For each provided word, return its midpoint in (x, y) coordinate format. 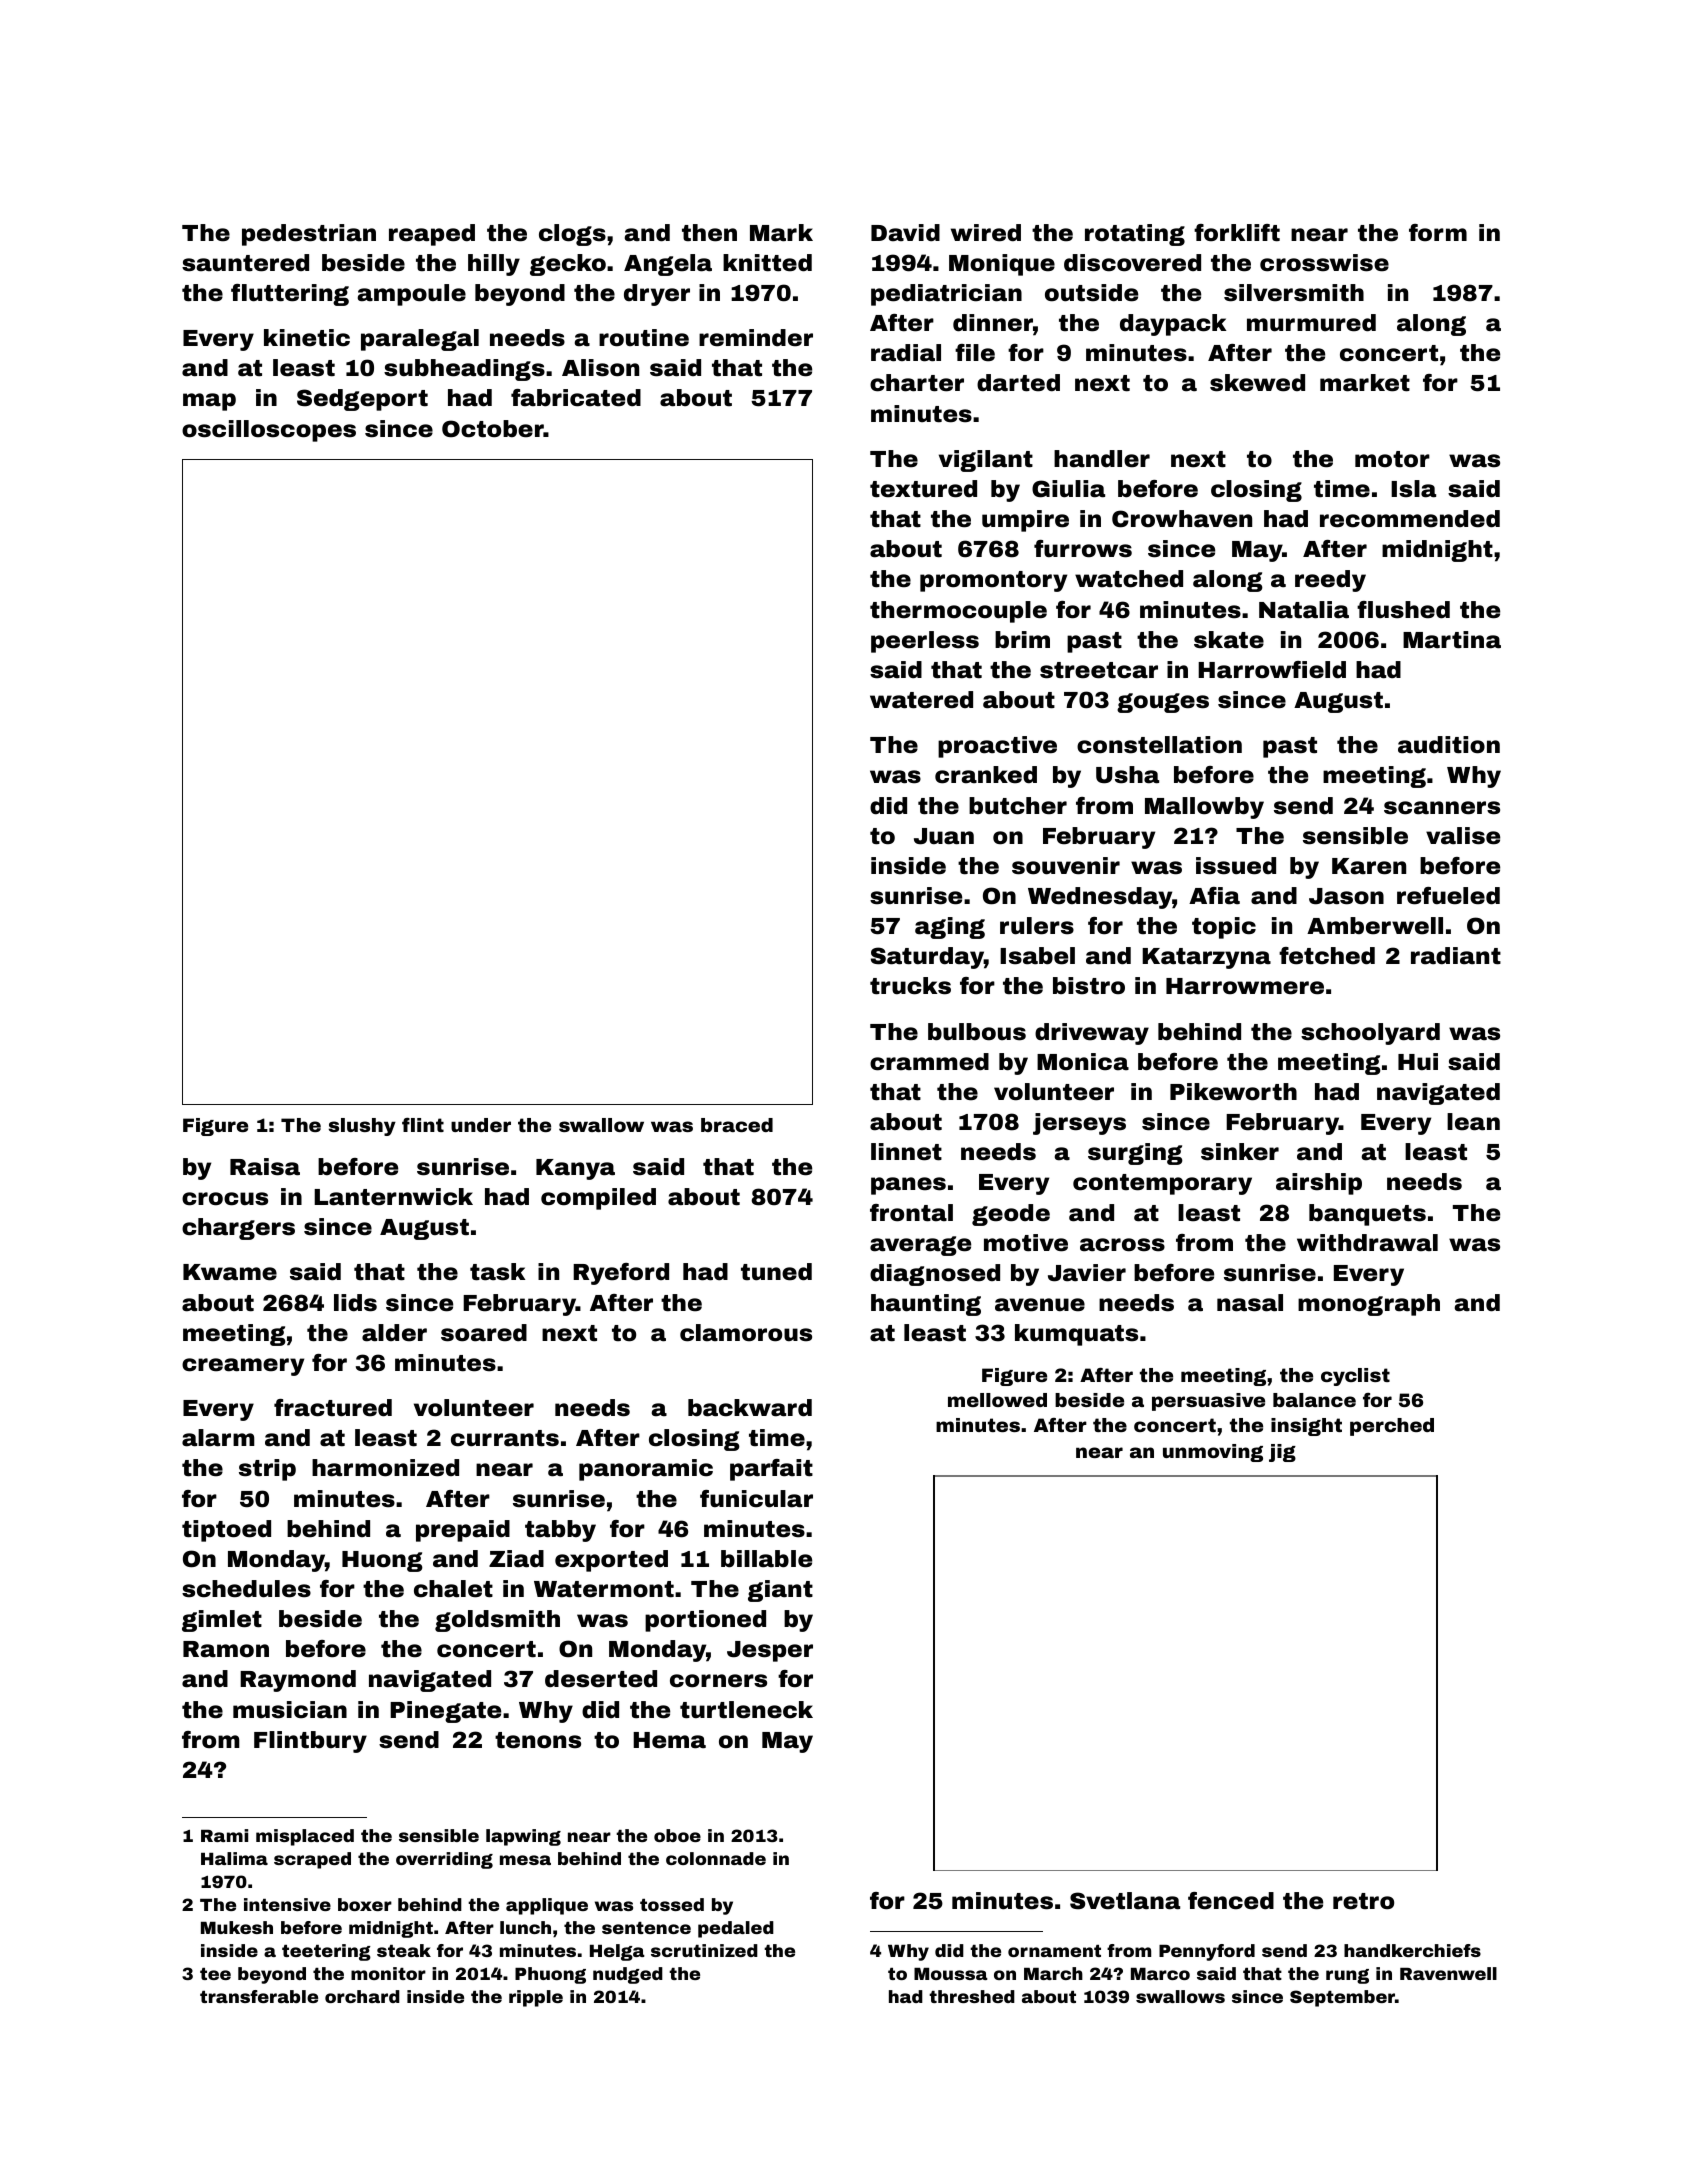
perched (1392, 1427)
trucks (910, 986)
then (709, 233)
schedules (246, 1589)
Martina (1452, 640)
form (1438, 233)
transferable (259, 1996)
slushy (362, 1127)
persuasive (1208, 1402)
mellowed (997, 1400)
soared (484, 1333)
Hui (1418, 1062)
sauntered (245, 263)
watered (921, 700)
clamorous (746, 1333)
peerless (925, 642)
